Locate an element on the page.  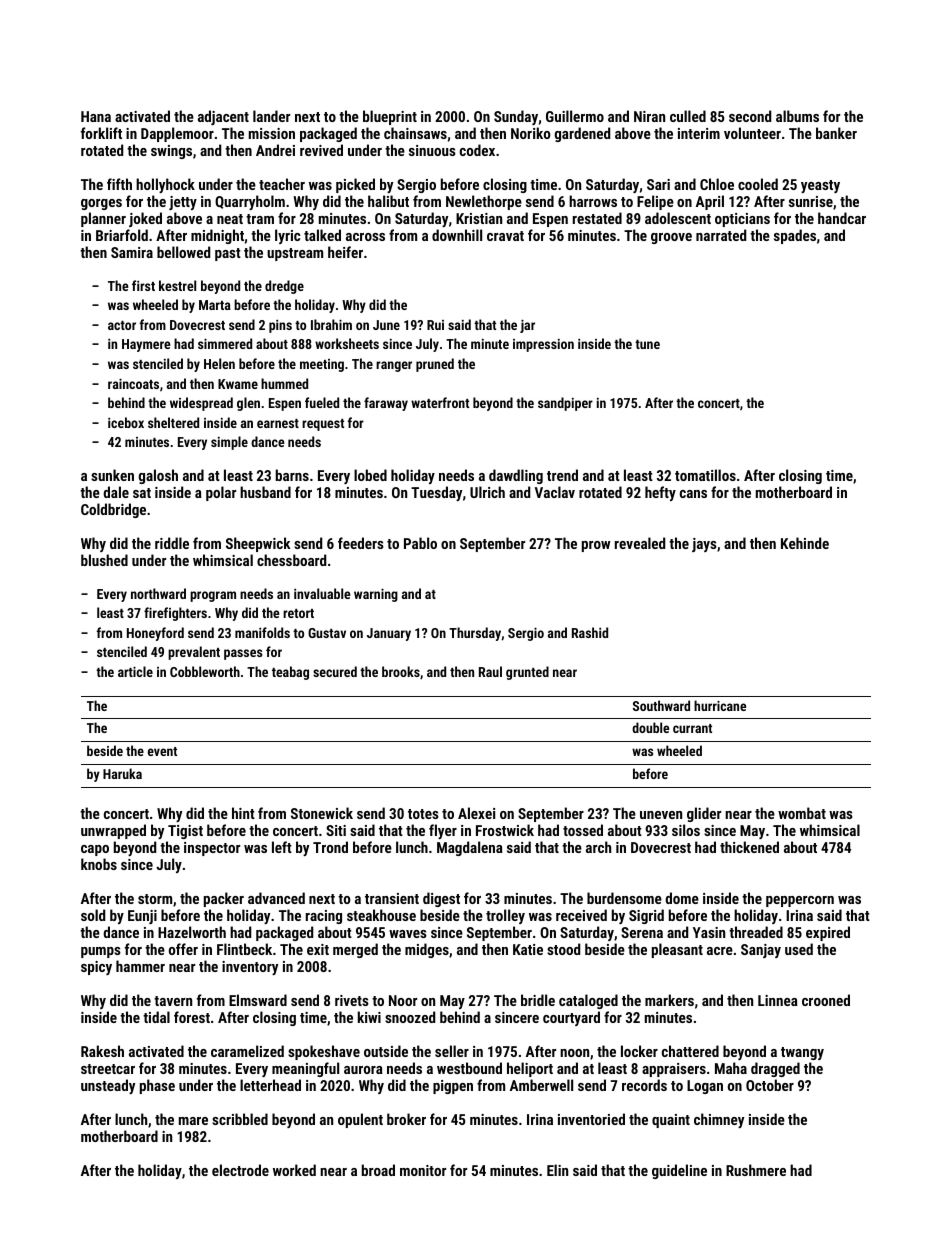
Hana is located at coordinates (96, 116).
